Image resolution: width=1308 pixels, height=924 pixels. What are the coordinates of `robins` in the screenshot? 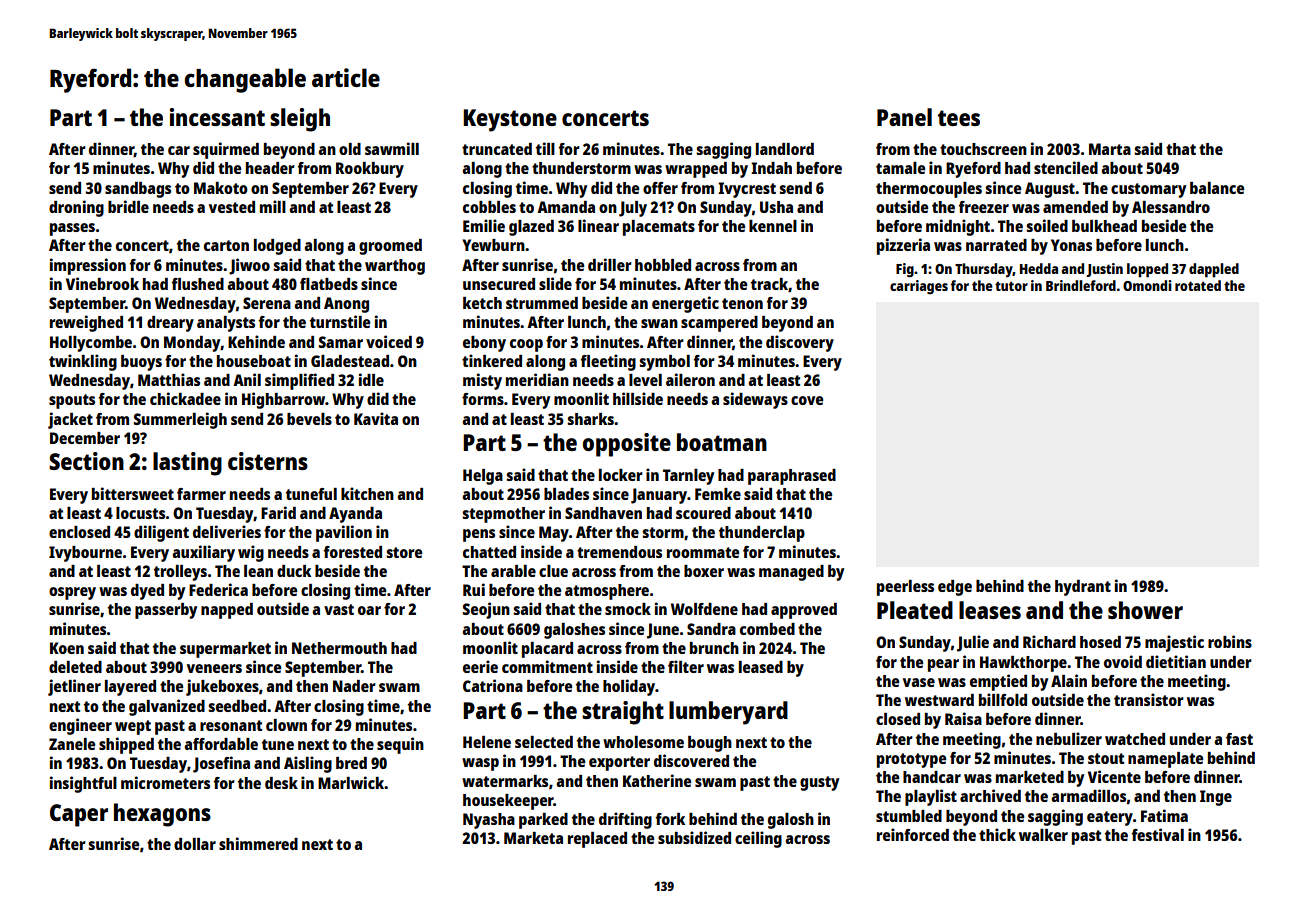 It's located at (1230, 641).
